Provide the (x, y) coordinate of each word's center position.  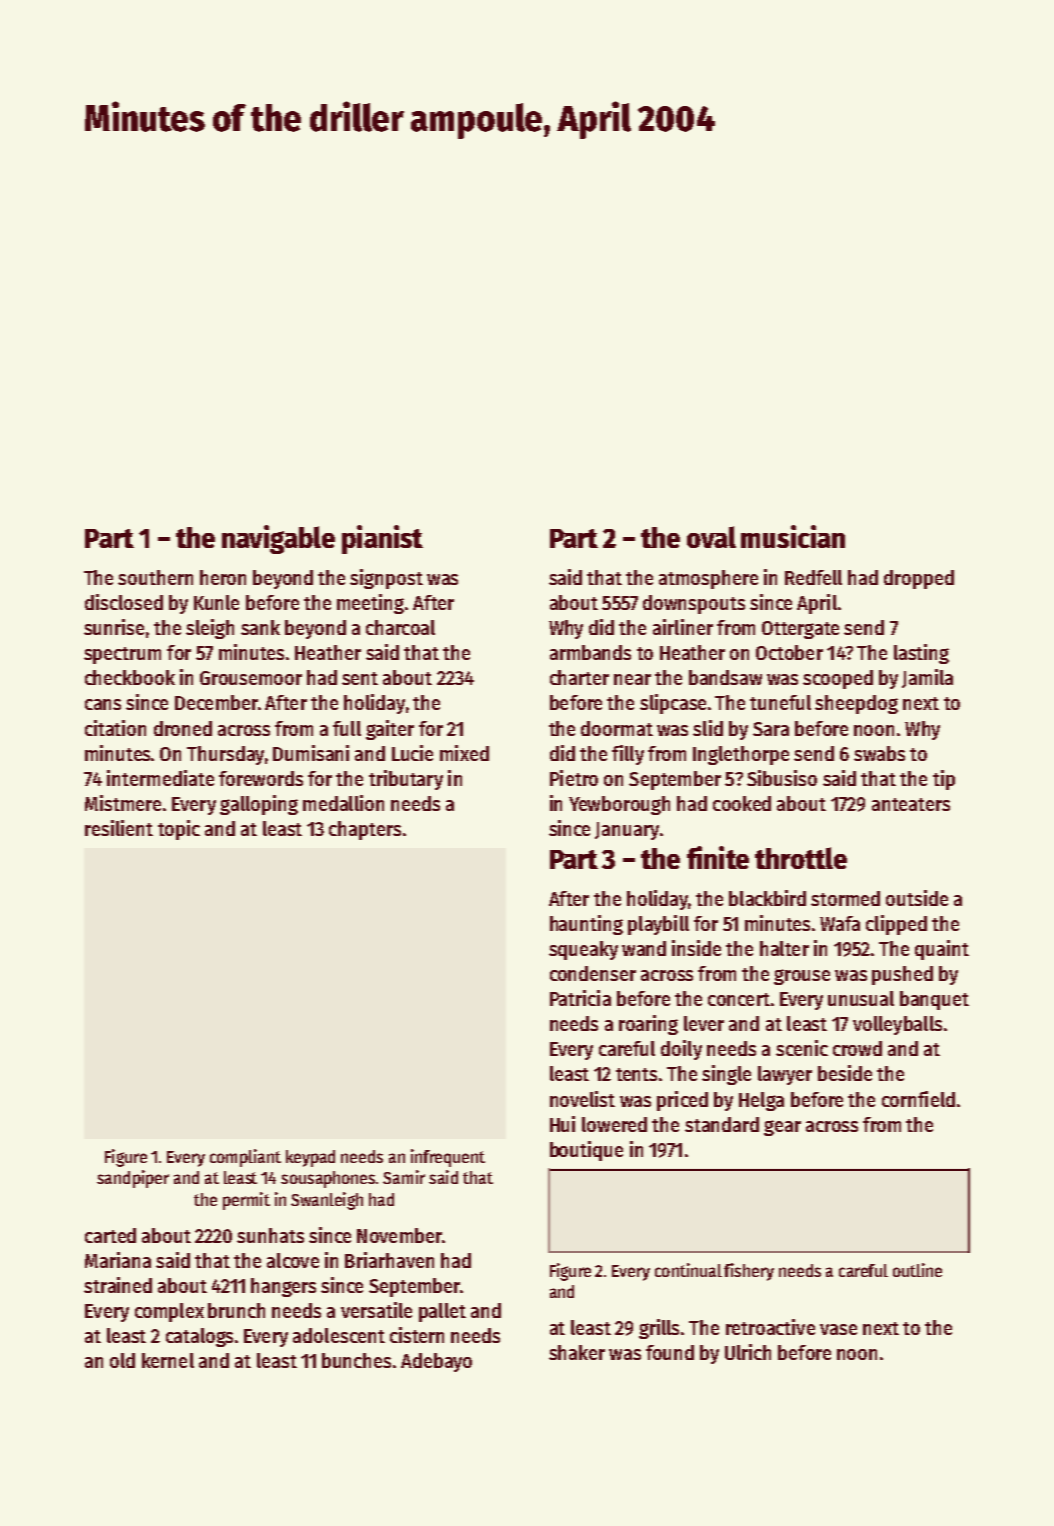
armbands (590, 652)
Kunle (216, 602)
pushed (902, 975)
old (122, 1360)
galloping (259, 805)
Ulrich (748, 1352)
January (627, 831)
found (670, 1352)
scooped (838, 679)
